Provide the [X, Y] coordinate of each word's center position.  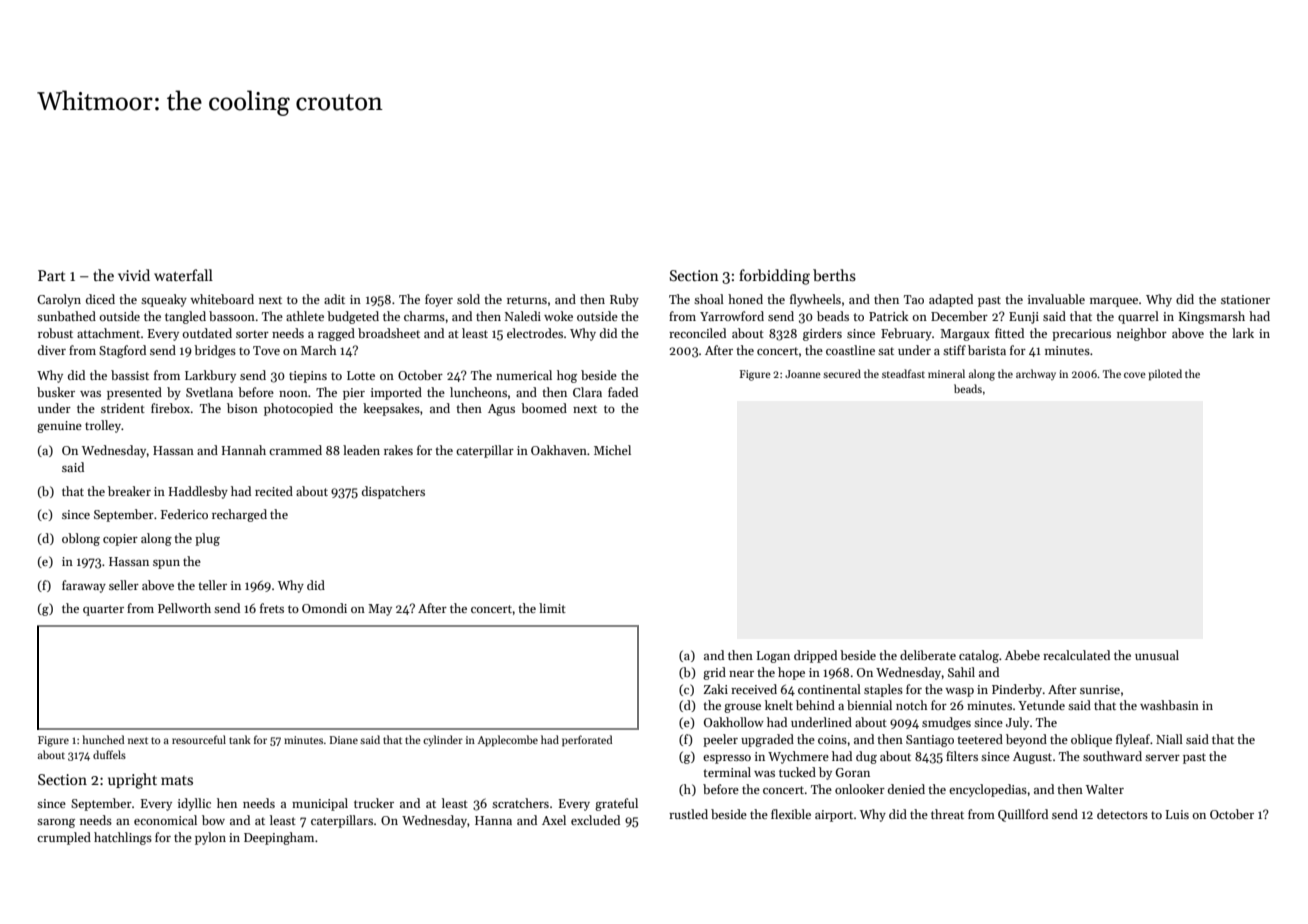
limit [552, 608]
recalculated [1076, 655]
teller [213, 585]
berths [834, 275]
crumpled [64, 838]
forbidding [774, 277]
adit [334, 299]
